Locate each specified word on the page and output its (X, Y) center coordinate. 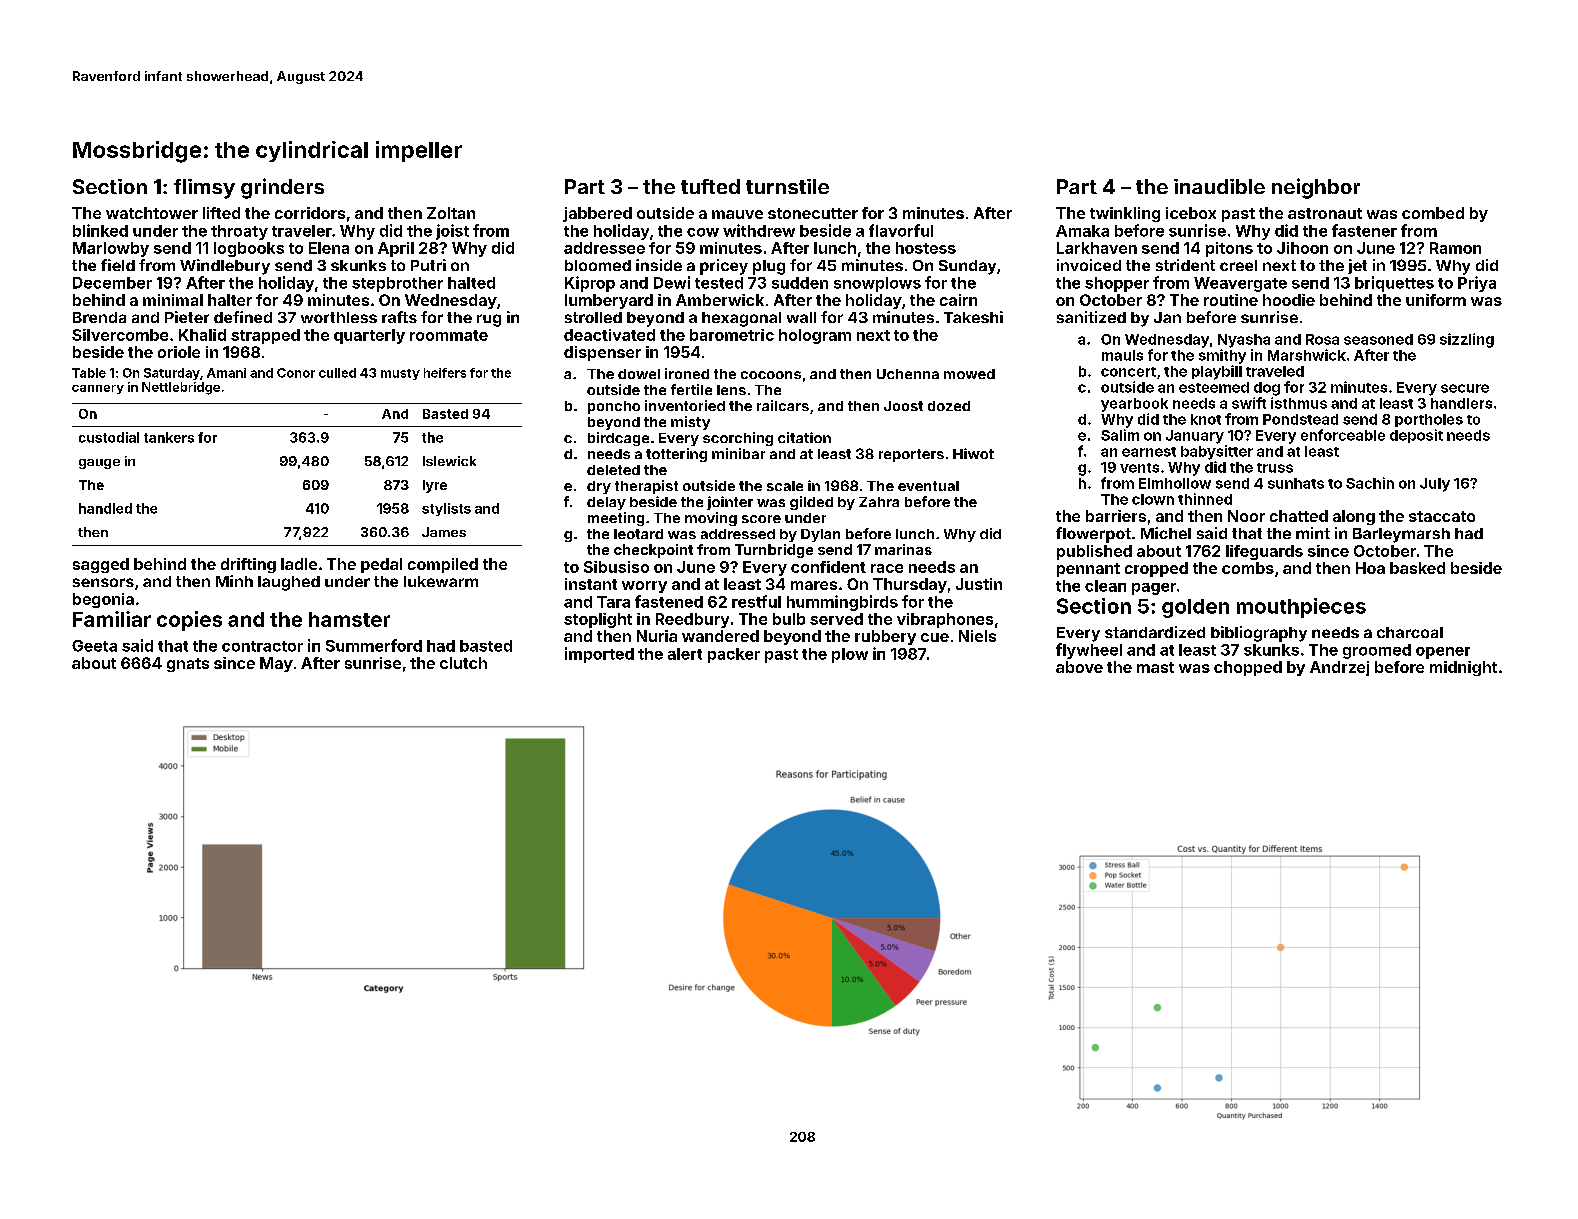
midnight (1463, 668)
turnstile (787, 186)
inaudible (1219, 186)
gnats (188, 665)
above (1079, 667)
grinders (282, 188)
